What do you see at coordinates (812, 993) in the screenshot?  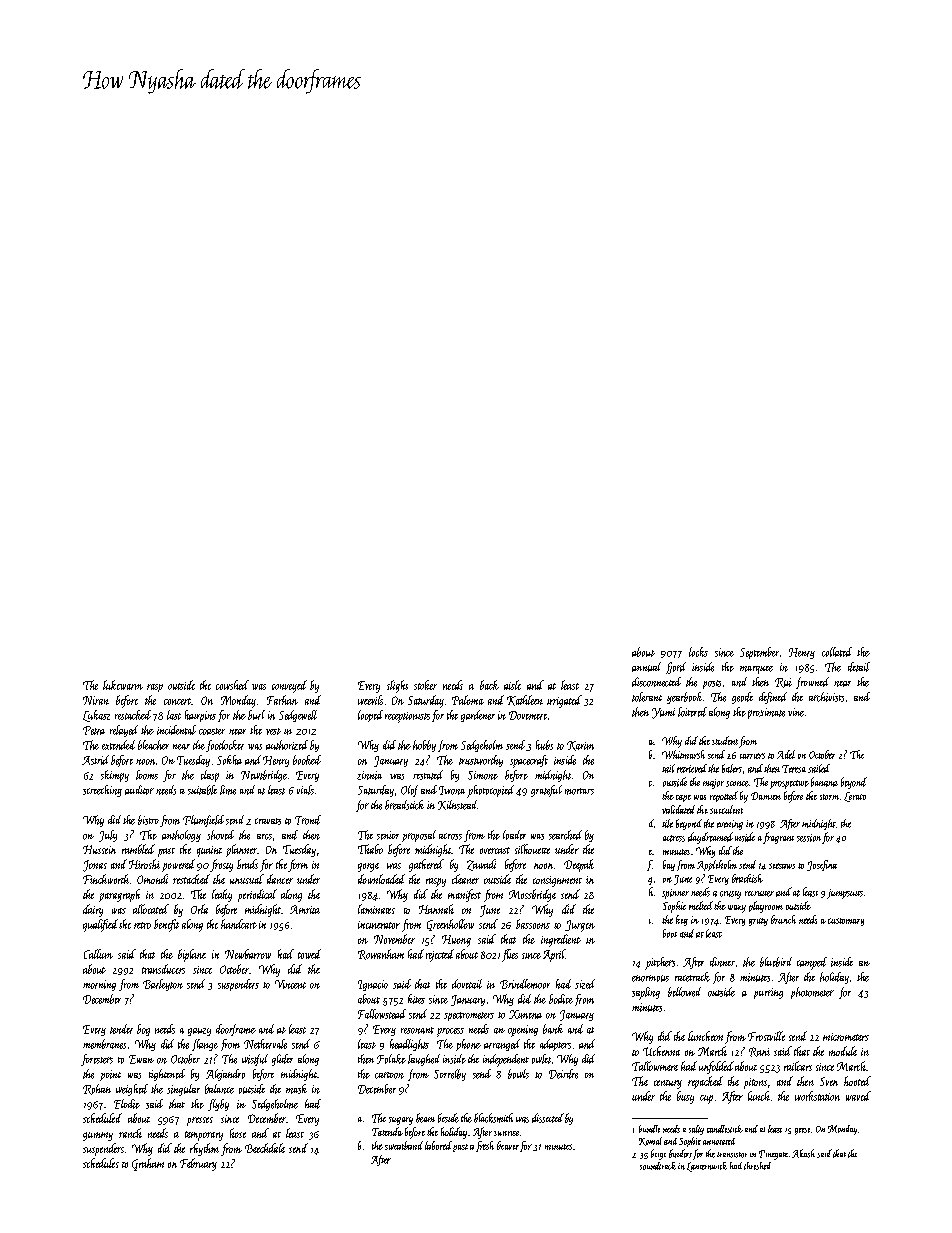 I see `photometer` at bounding box center [812, 993].
